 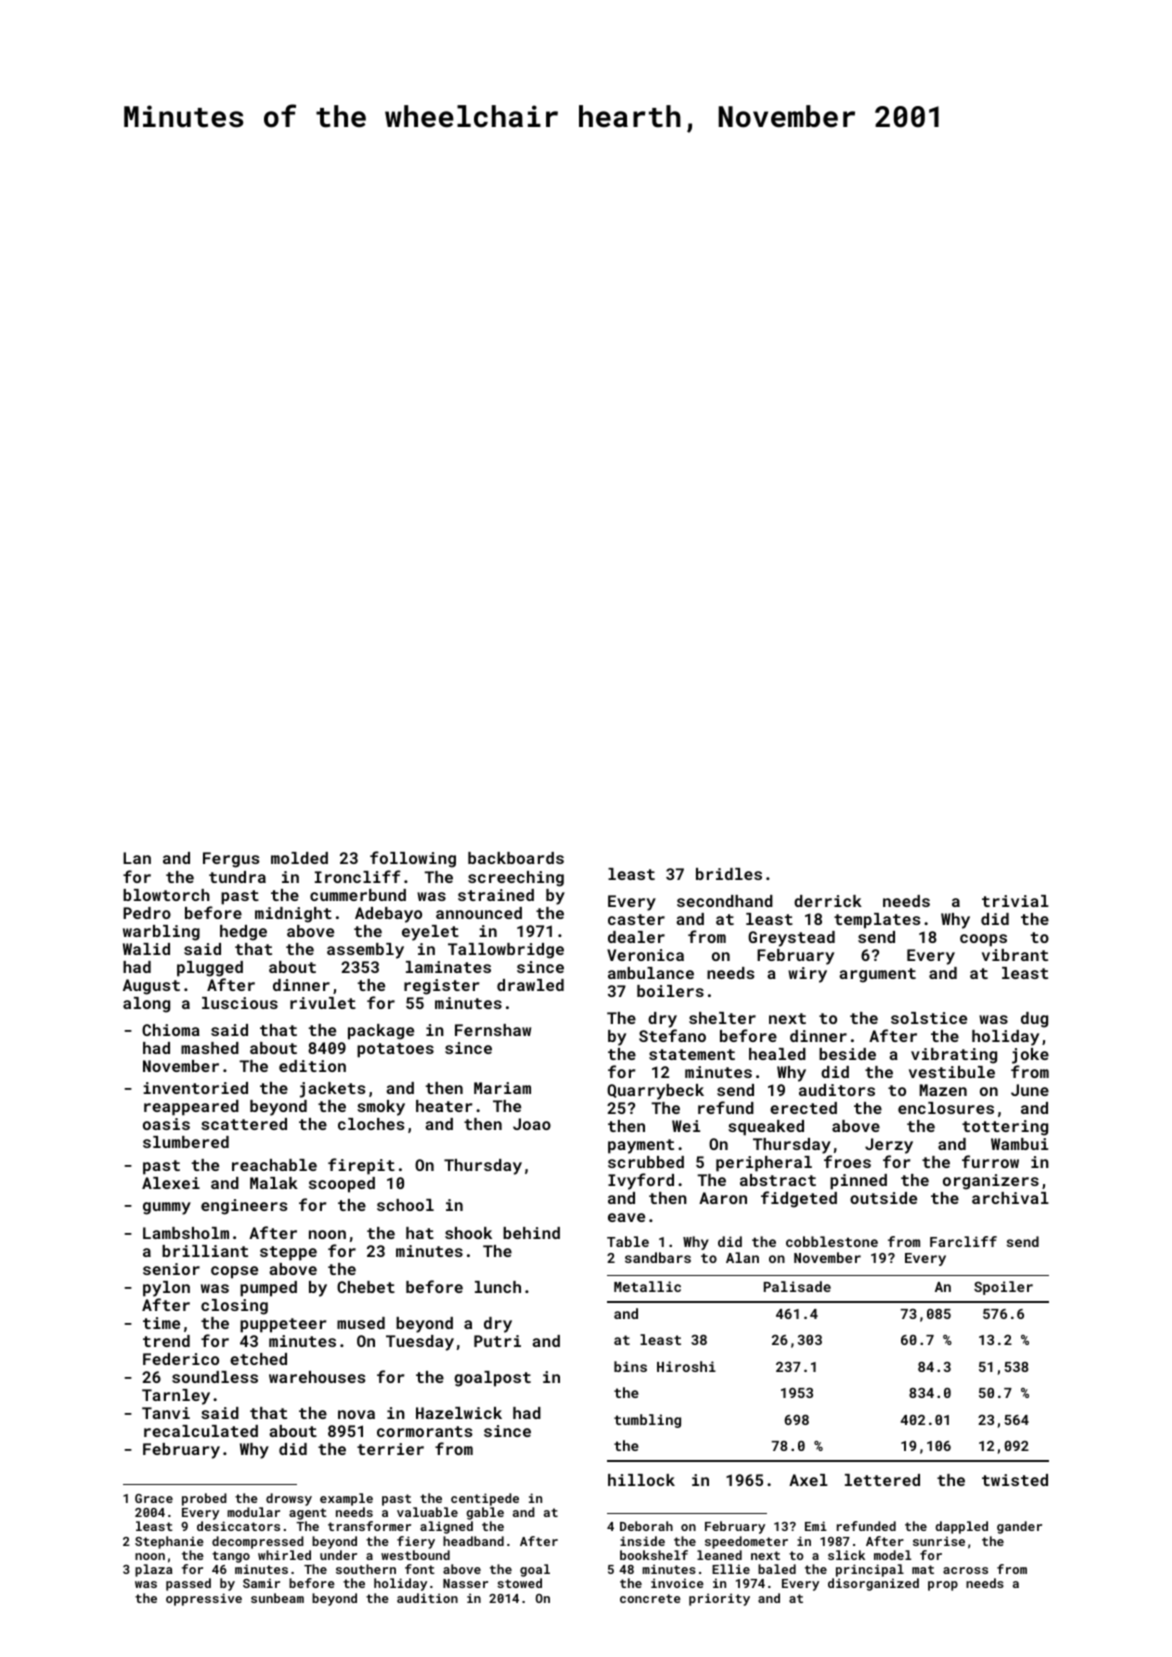 What do you see at coordinates (176, 1397) in the page?
I see `Tarnley` at bounding box center [176, 1397].
